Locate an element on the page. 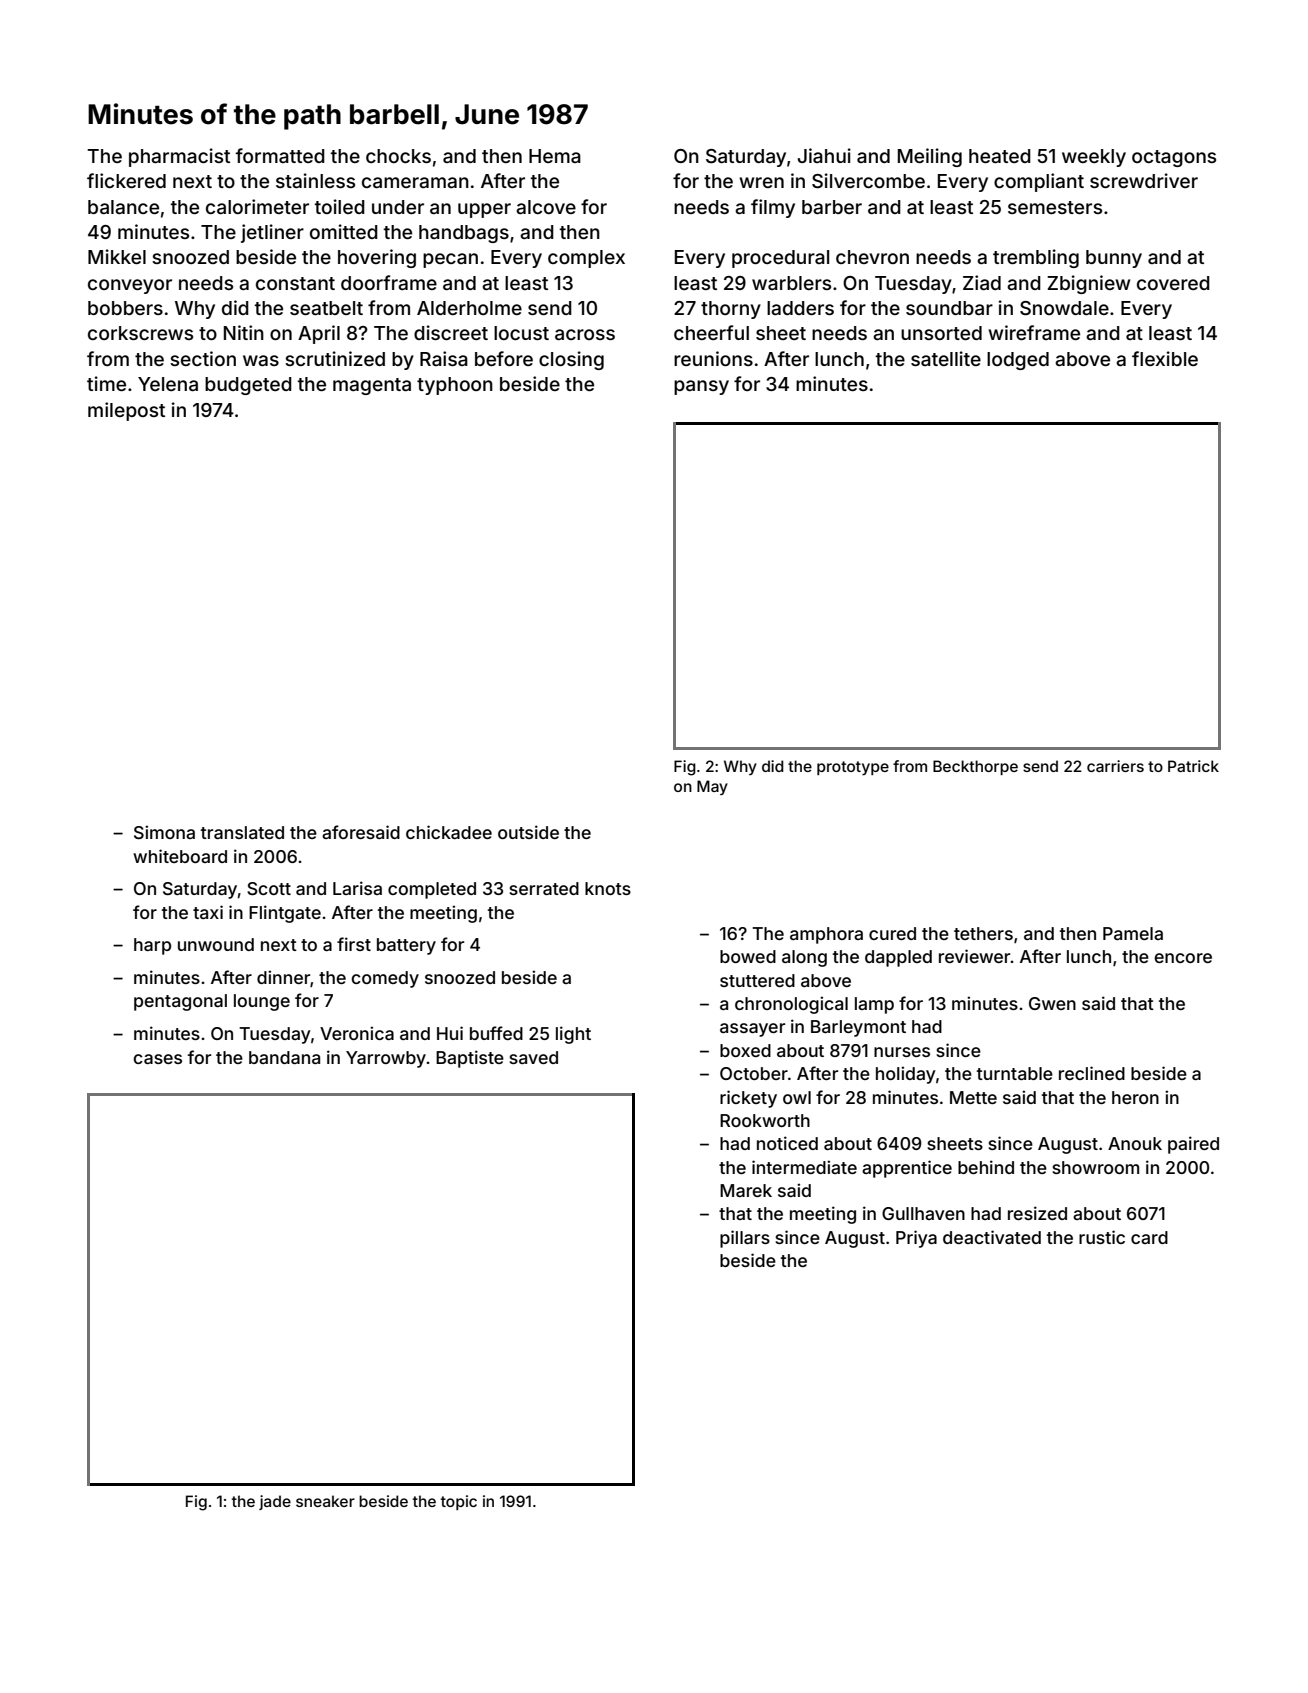 The width and height of the page is (1308, 1693). warblers is located at coordinates (791, 283).
